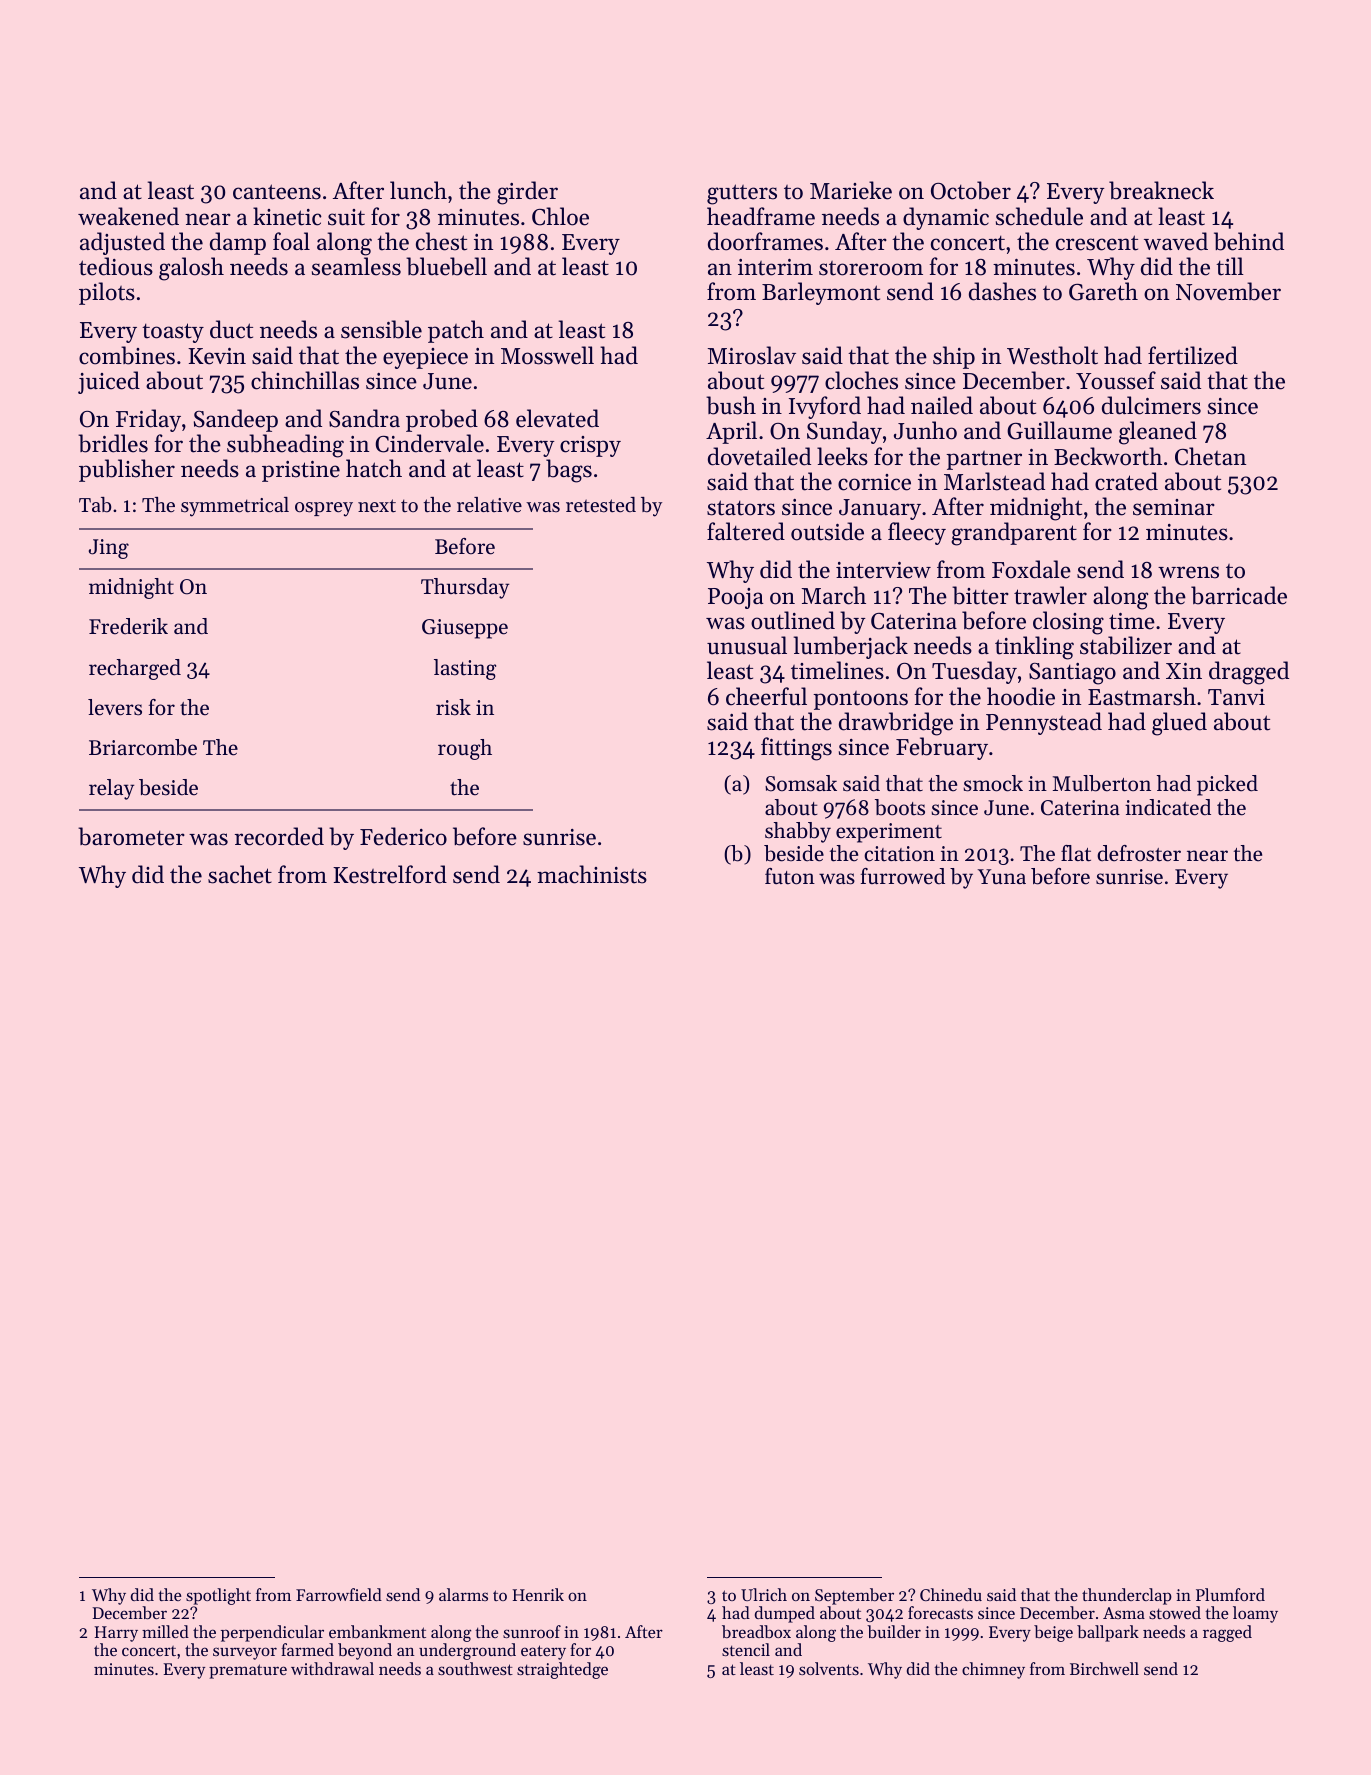  What do you see at coordinates (1210, 456) in the document?
I see `Chetan` at bounding box center [1210, 456].
